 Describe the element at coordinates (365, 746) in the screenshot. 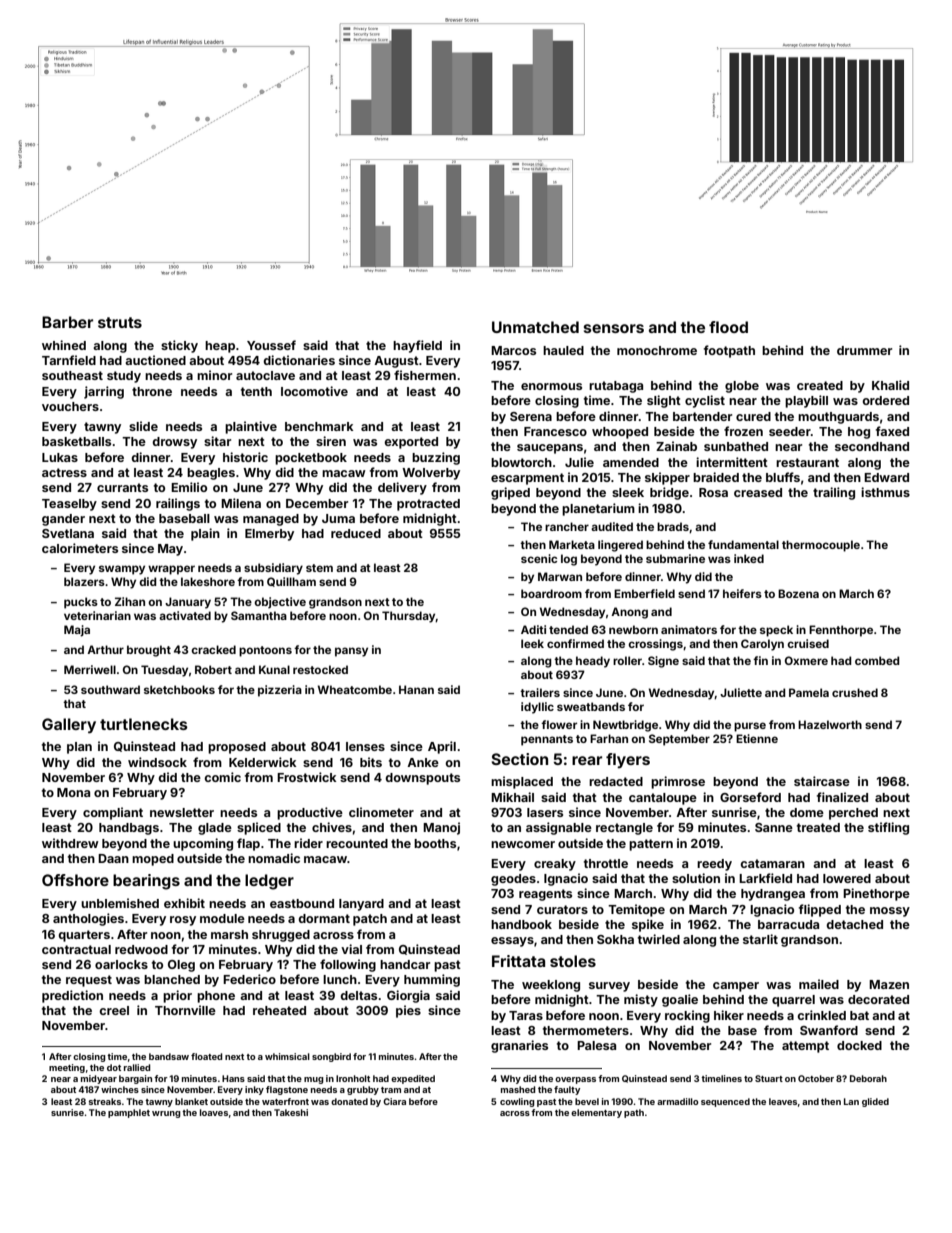

I see `lenses` at that location.
